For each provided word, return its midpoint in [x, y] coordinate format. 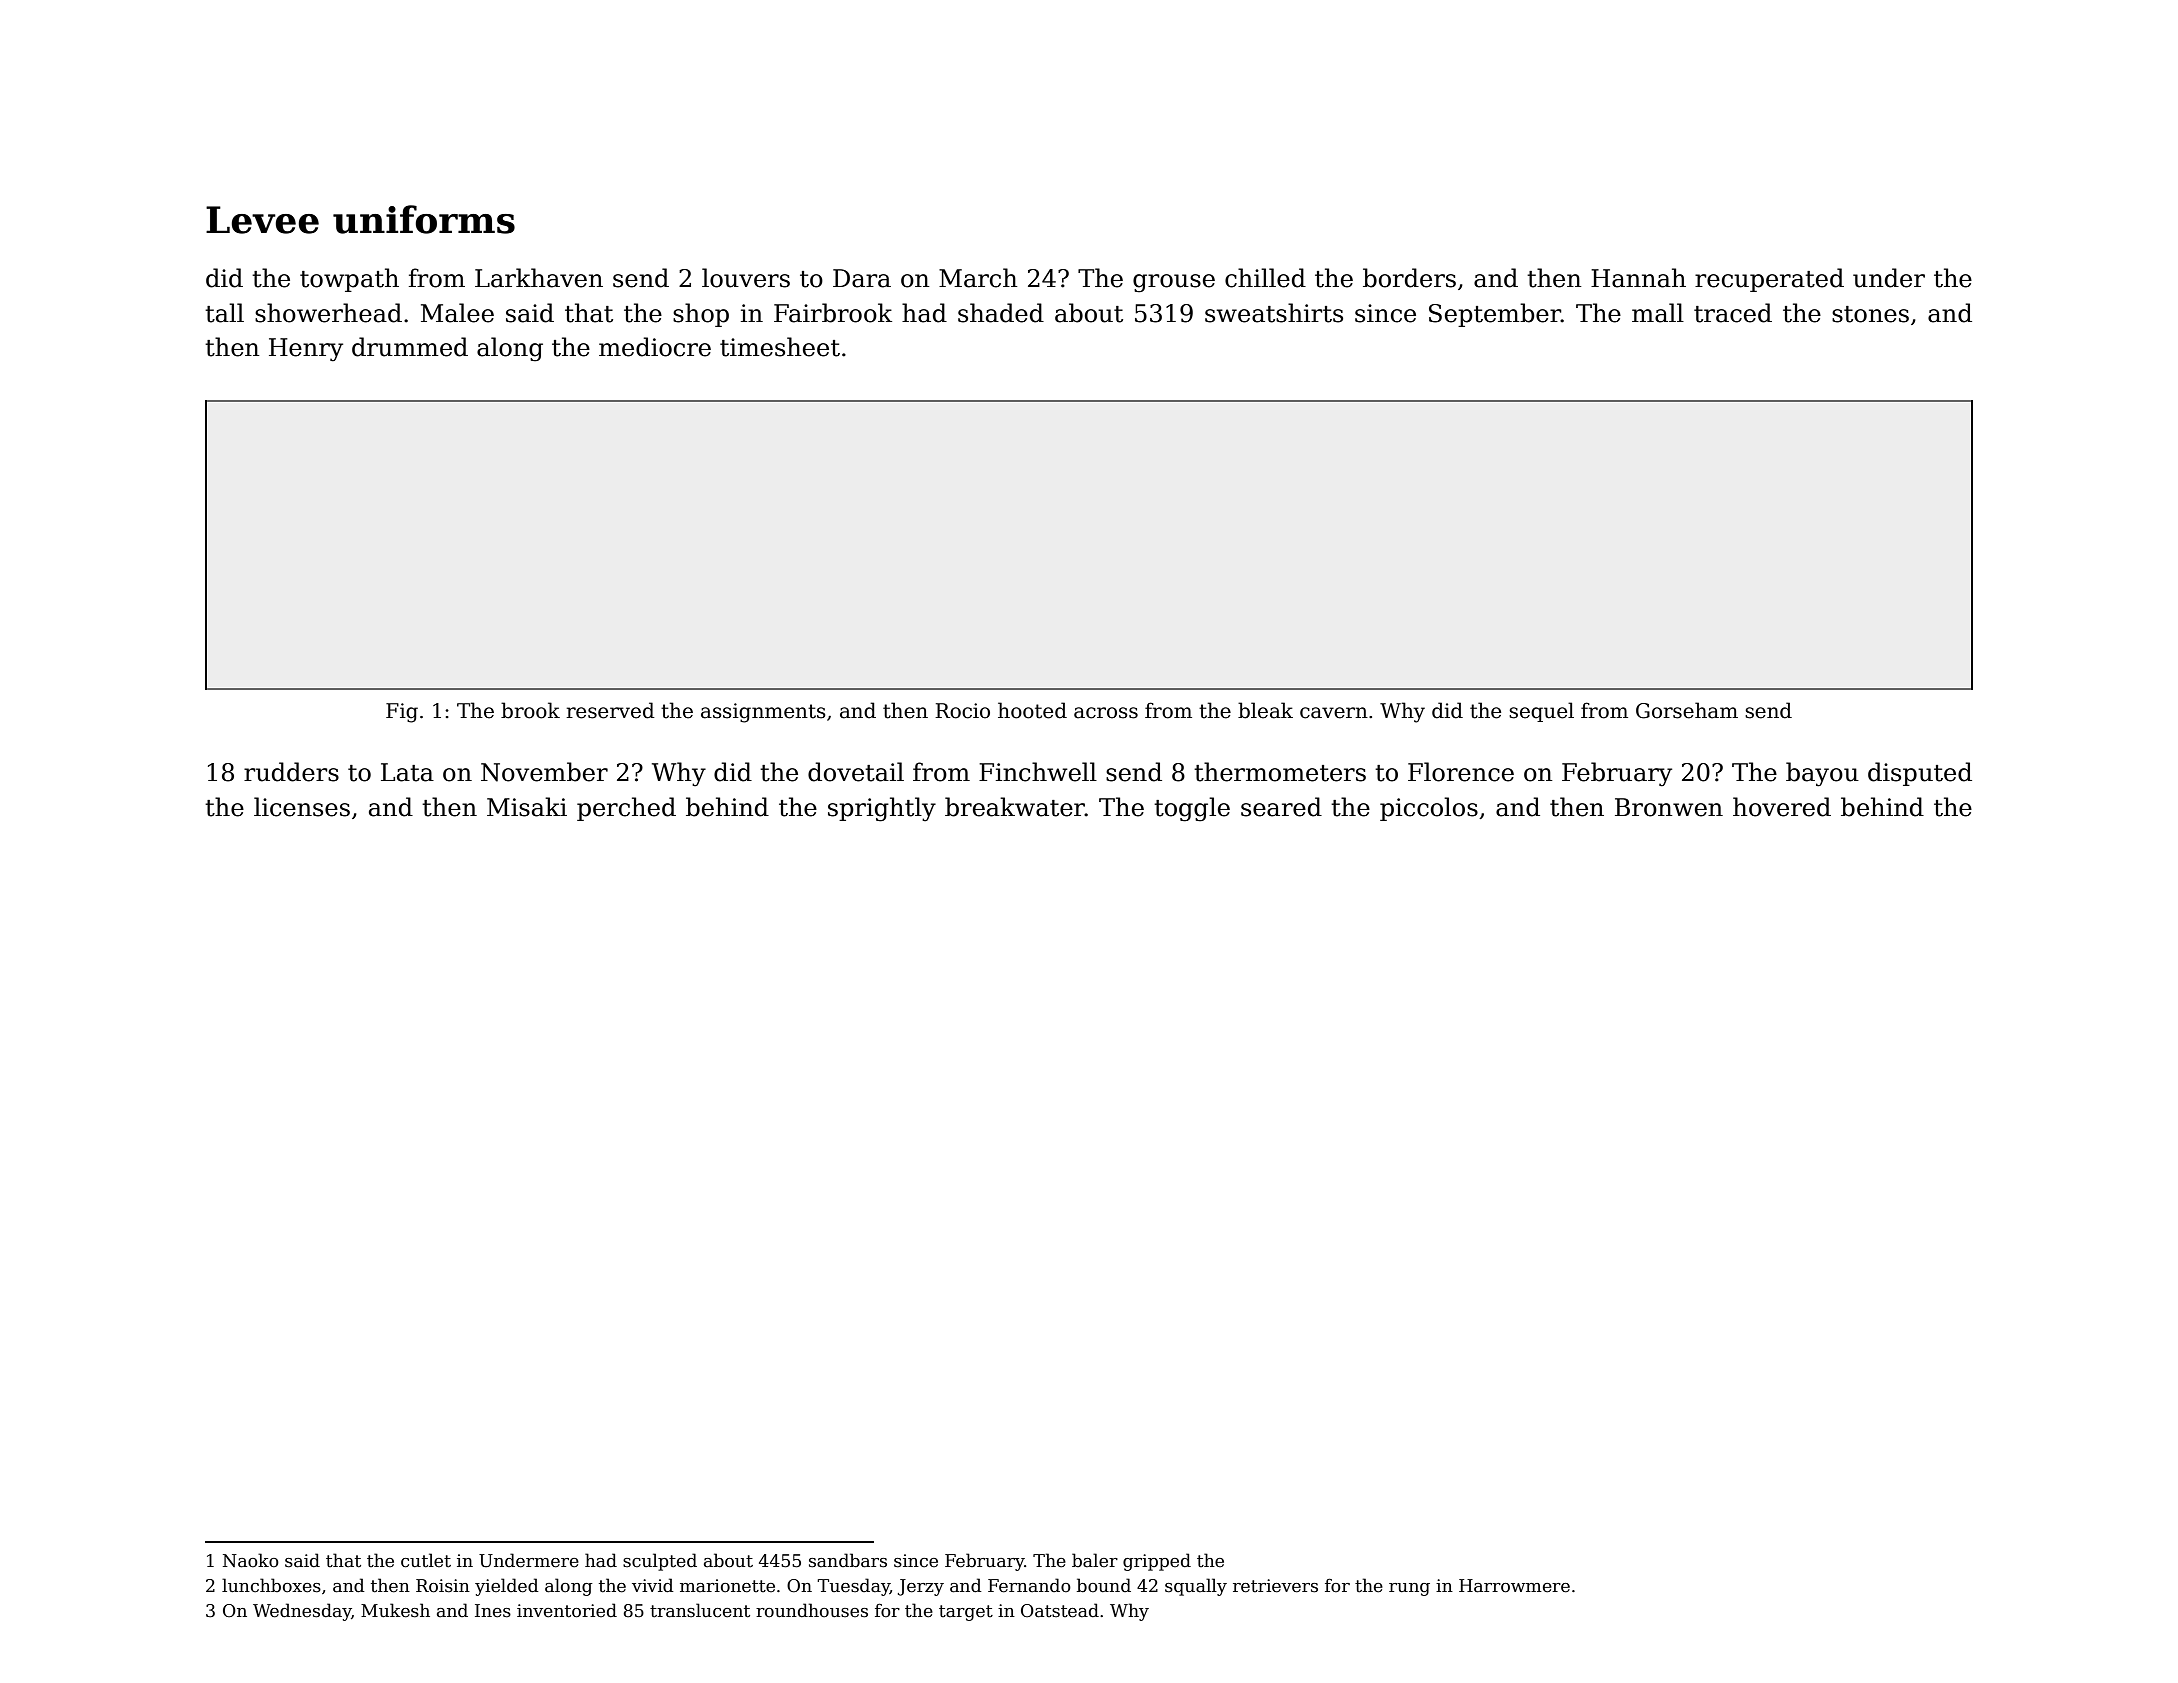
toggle [1192, 809]
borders [1409, 278]
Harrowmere [1514, 1586]
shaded [1001, 313]
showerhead [328, 313]
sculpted [660, 1562]
